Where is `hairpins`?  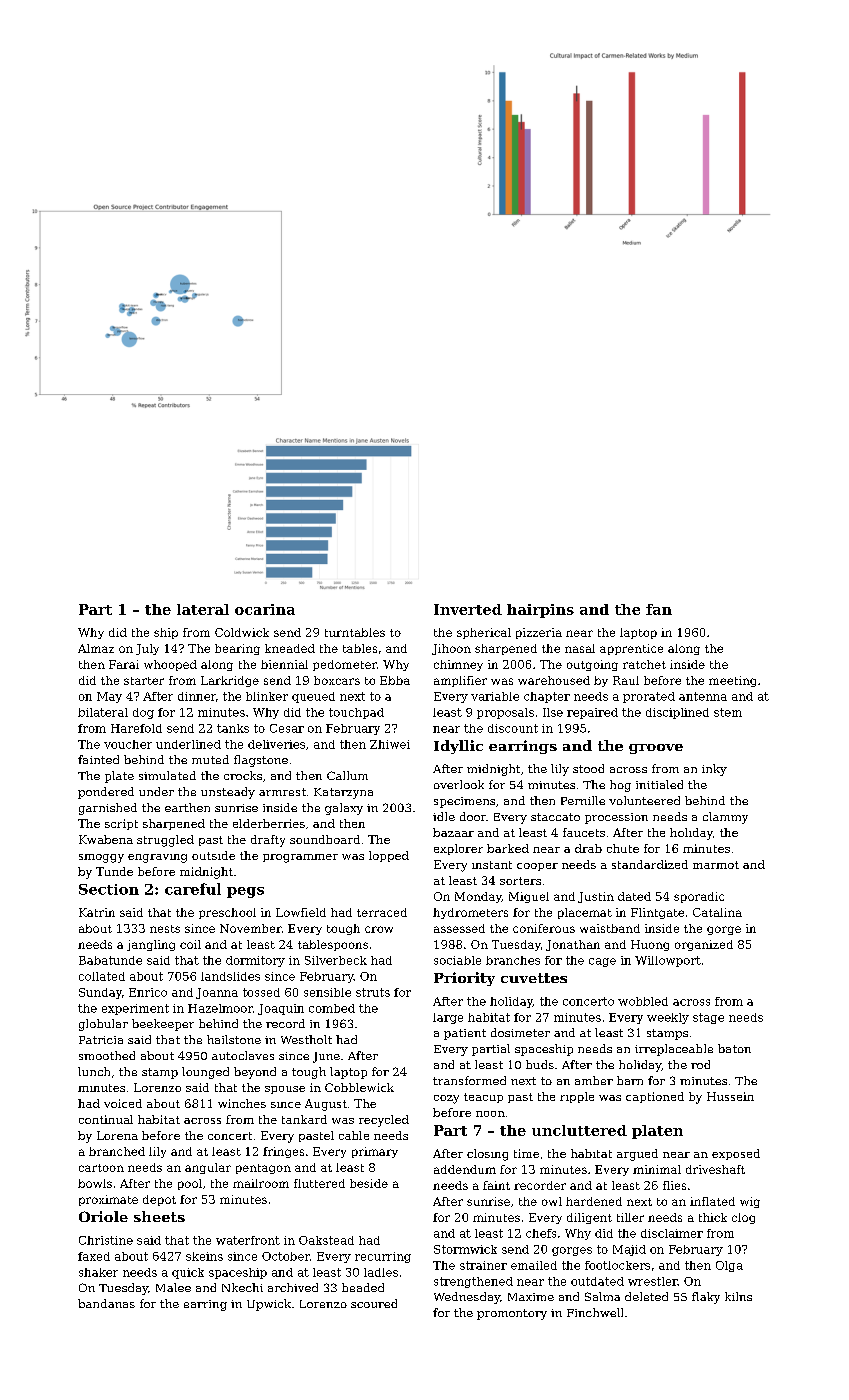
hairpins is located at coordinates (540, 611).
